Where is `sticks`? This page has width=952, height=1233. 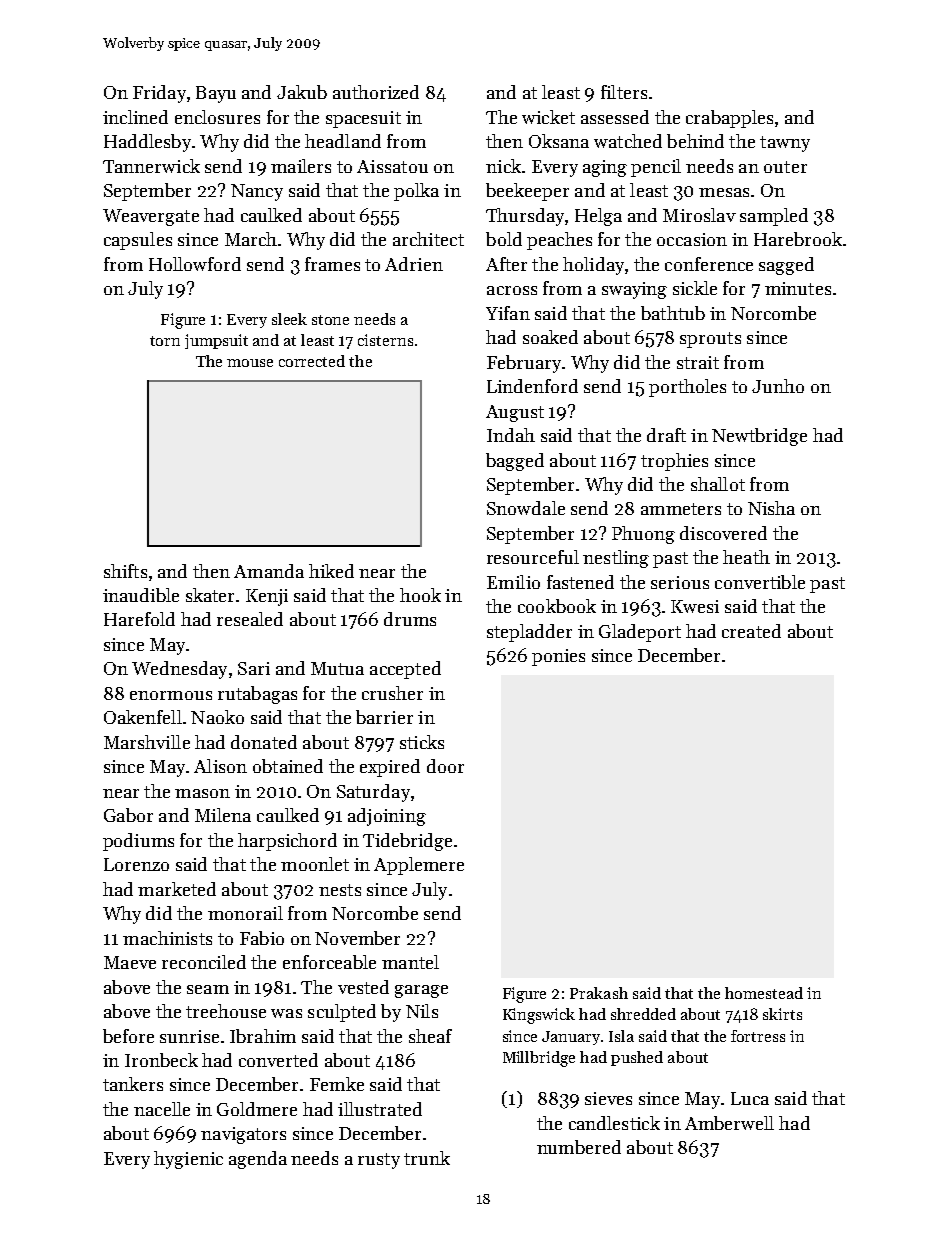
sticks is located at coordinates (422, 742).
